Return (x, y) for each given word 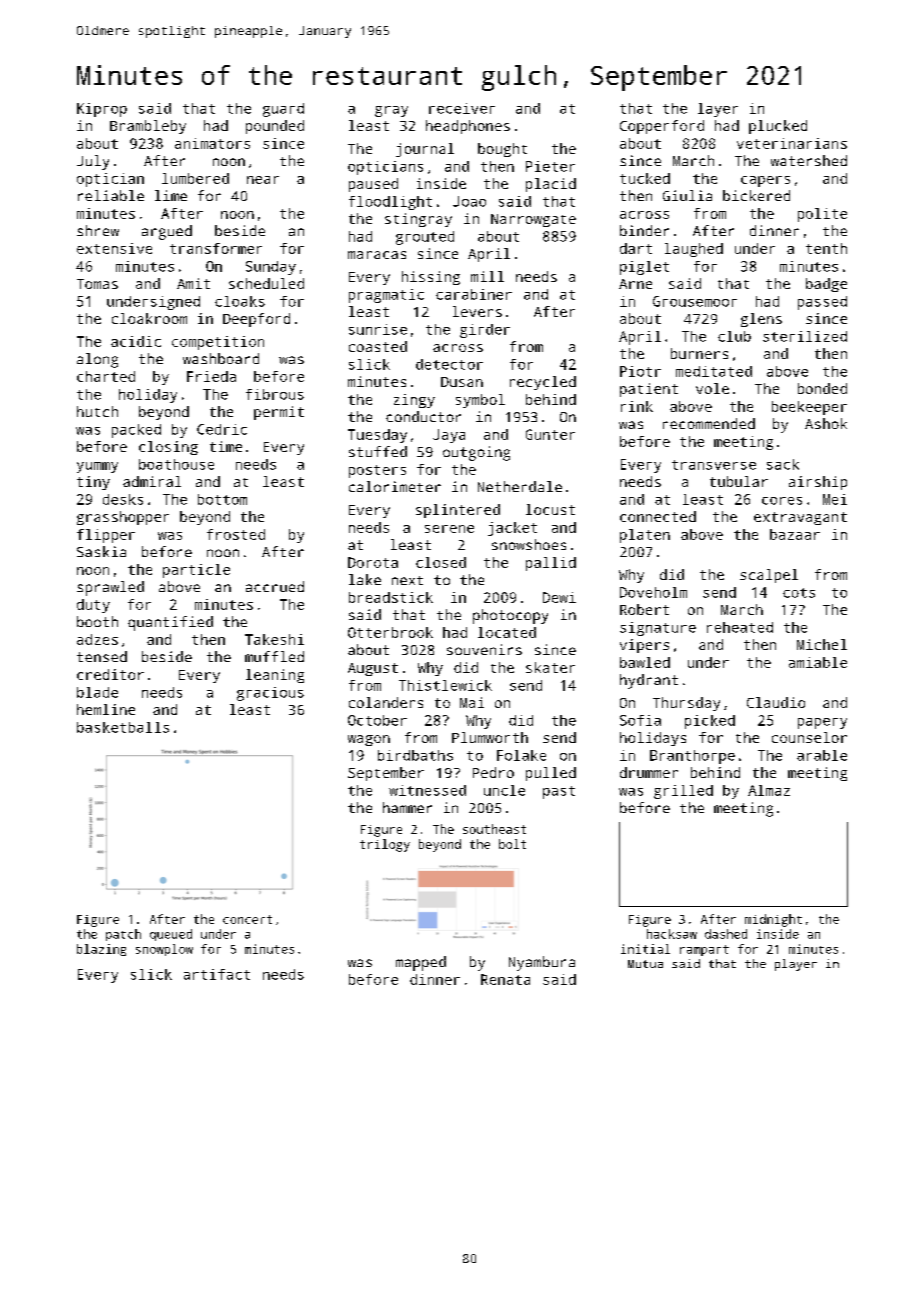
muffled (274, 656)
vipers (644, 646)
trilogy (385, 845)
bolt (512, 844)
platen (645, 536)
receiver (462, 108)
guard (283, 110)
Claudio (776, 702)
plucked (778, 127)
